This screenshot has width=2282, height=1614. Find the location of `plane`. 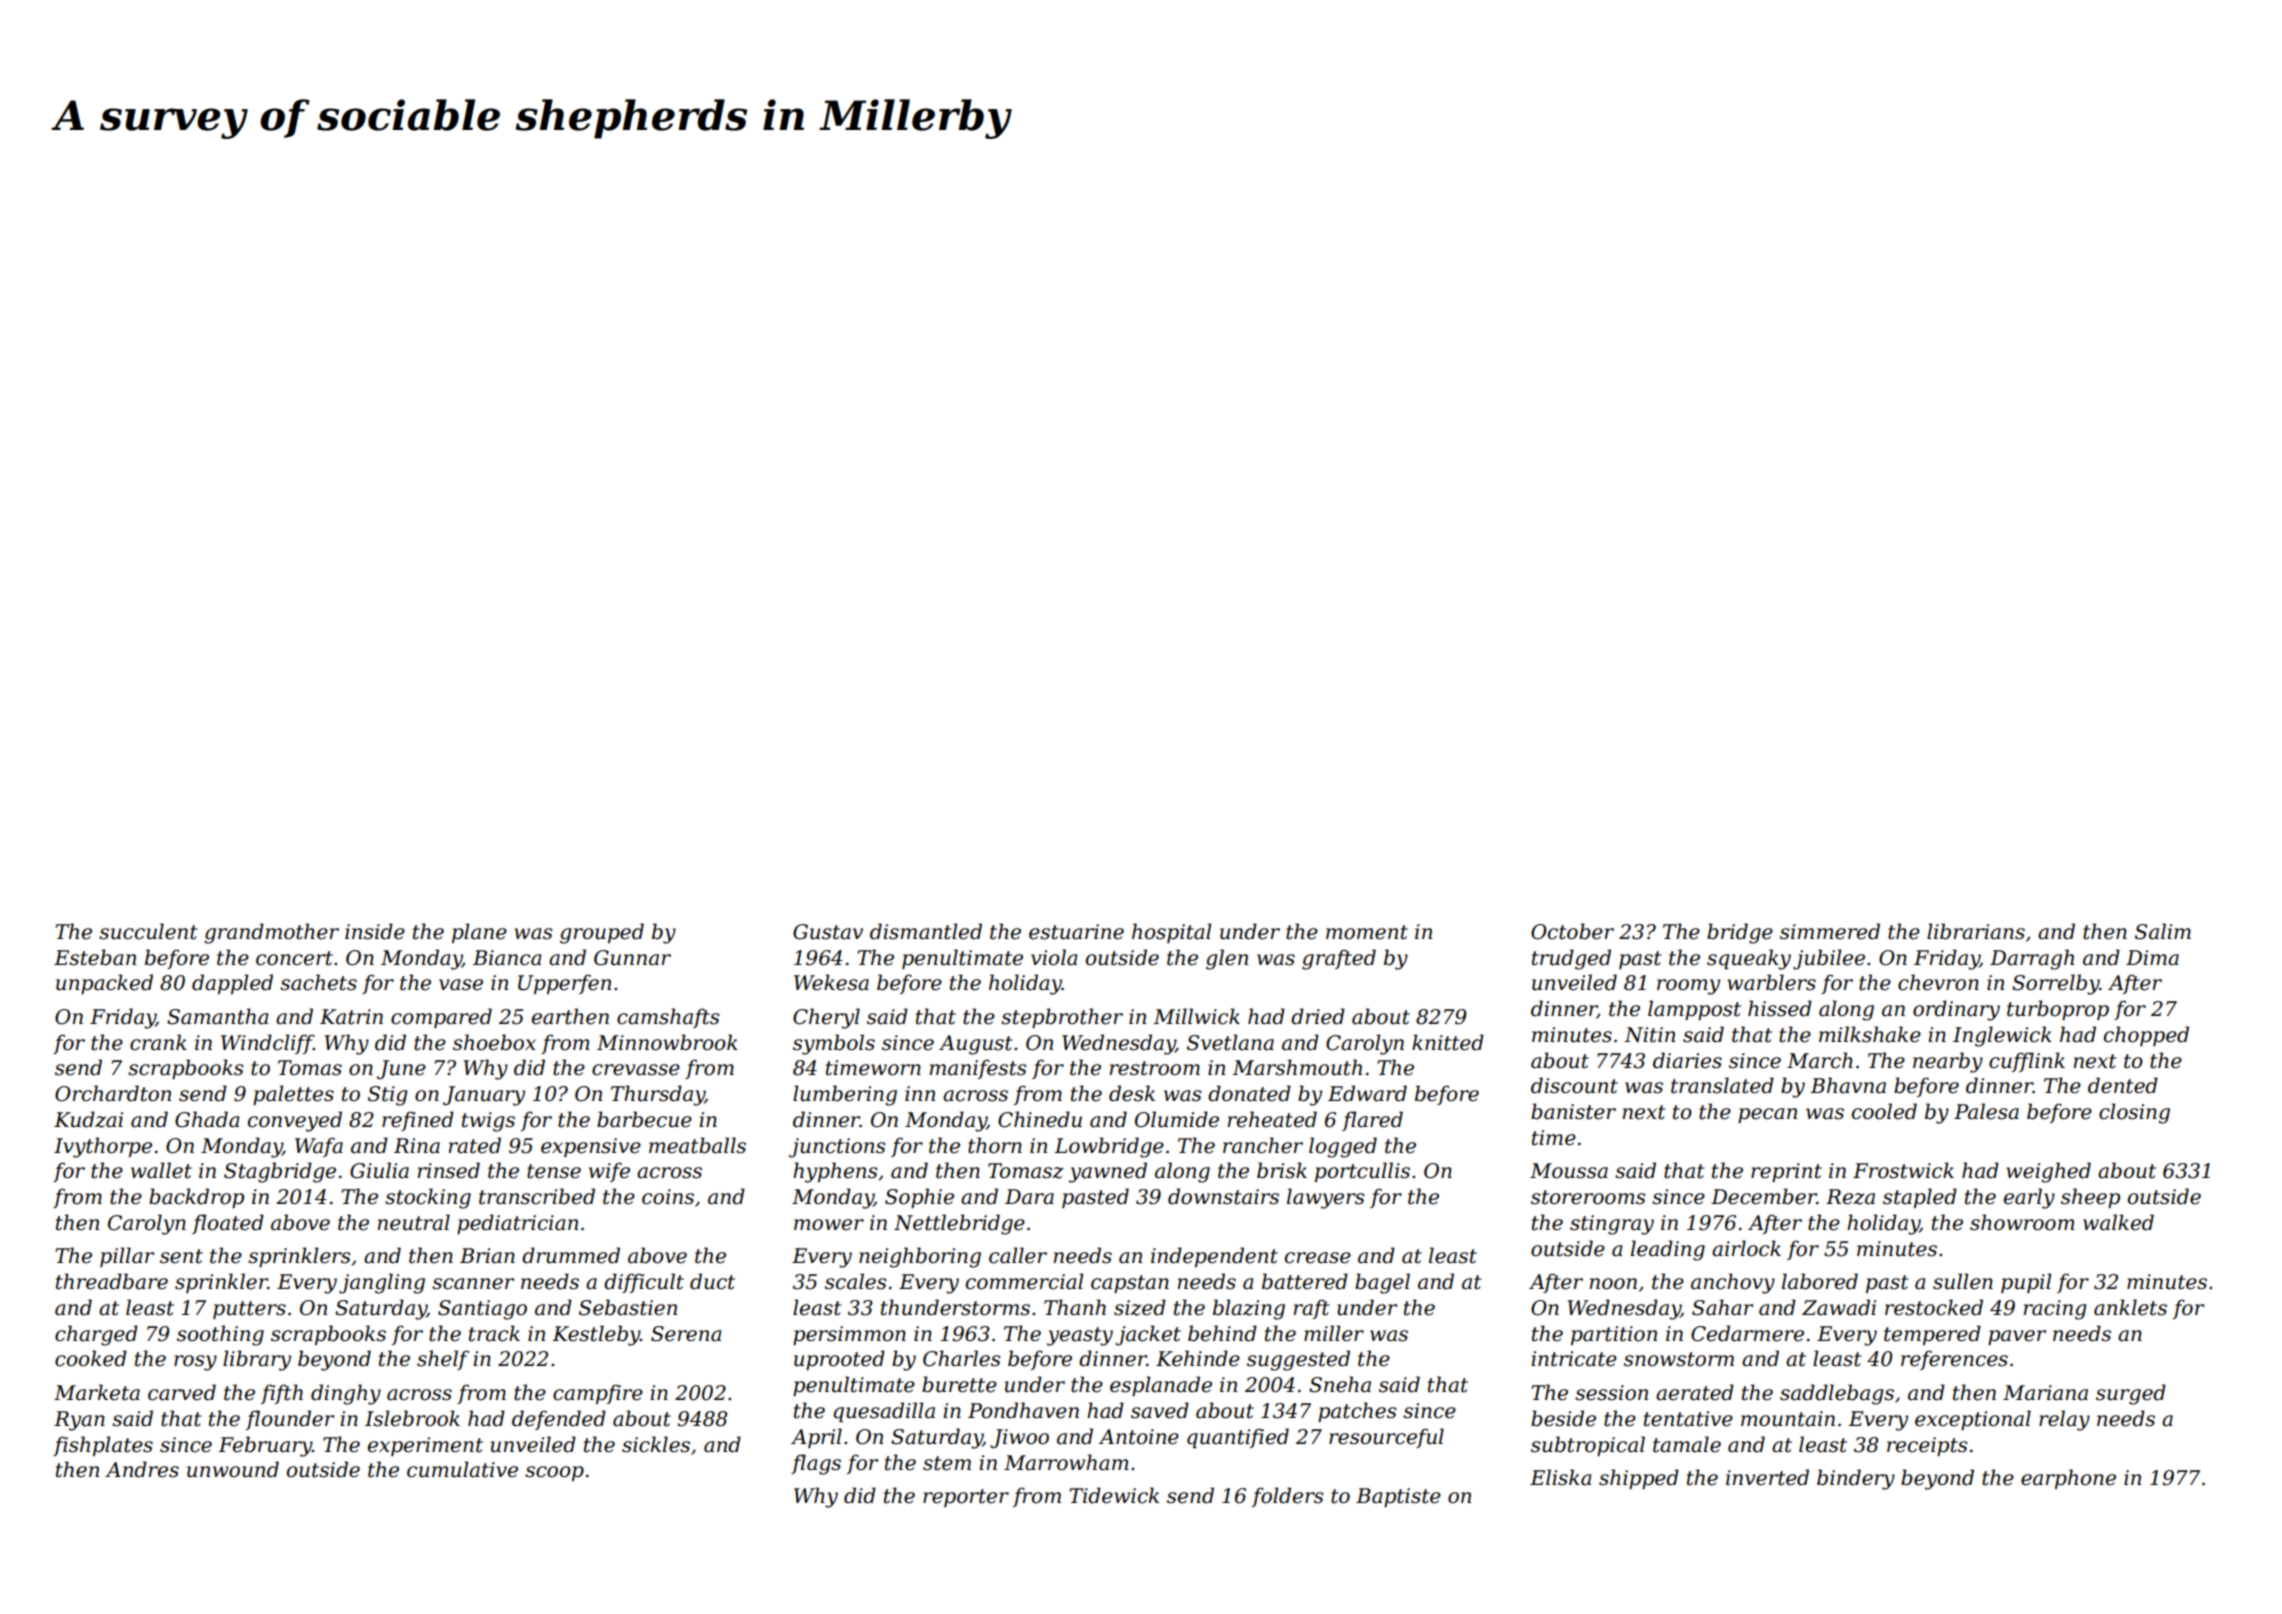

plane is located at coordinates (479, 933).
